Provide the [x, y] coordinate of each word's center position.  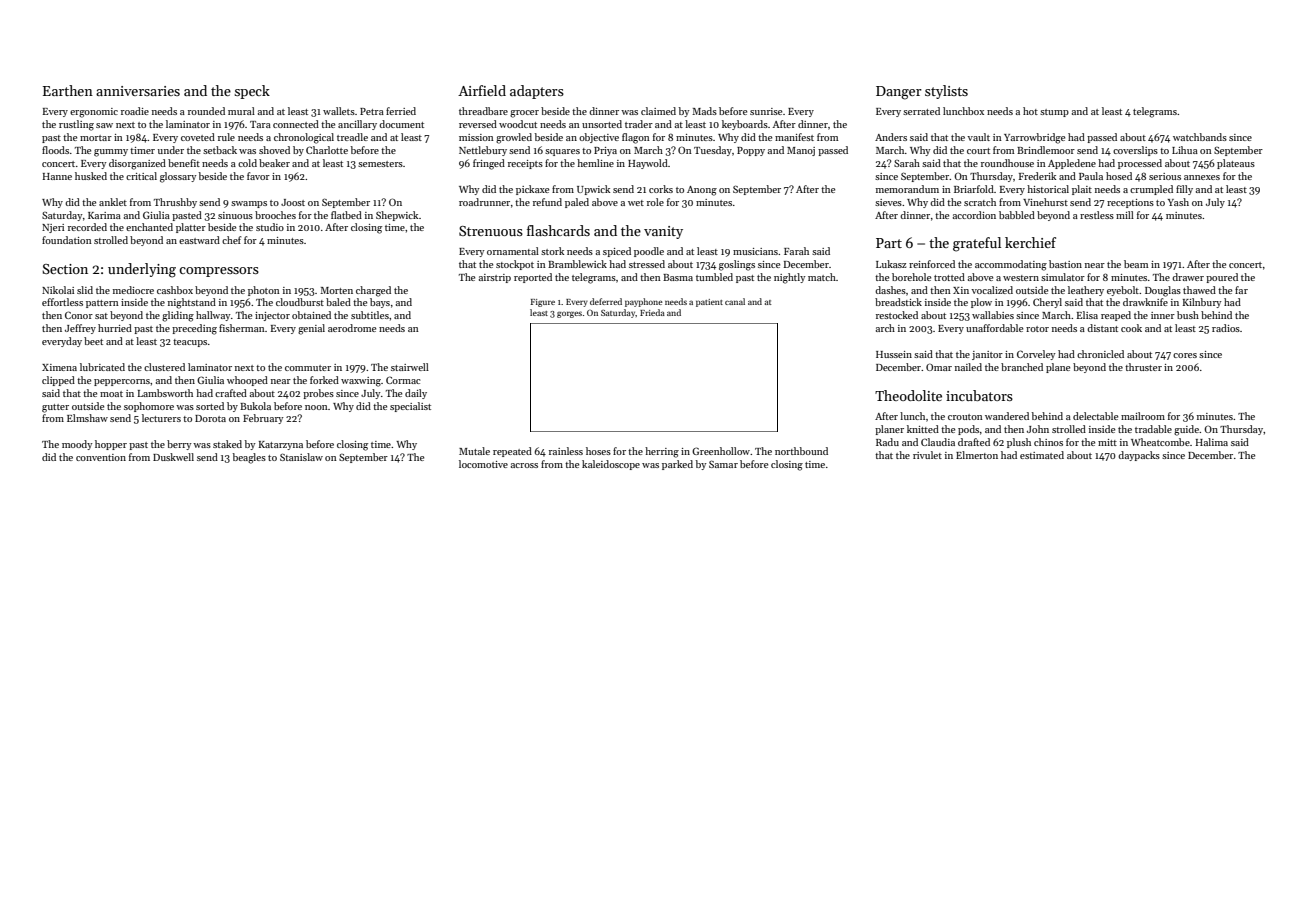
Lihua [1185, 150]
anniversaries [138, 91]
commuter [308, 368]
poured [1222, 278]
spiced [617, 252]
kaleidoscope [611, 465]
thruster [1143, 367]
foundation [67, 240]
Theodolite [908, 395]
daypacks [1139, 456]
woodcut [518, 124]
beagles [249, 458]
